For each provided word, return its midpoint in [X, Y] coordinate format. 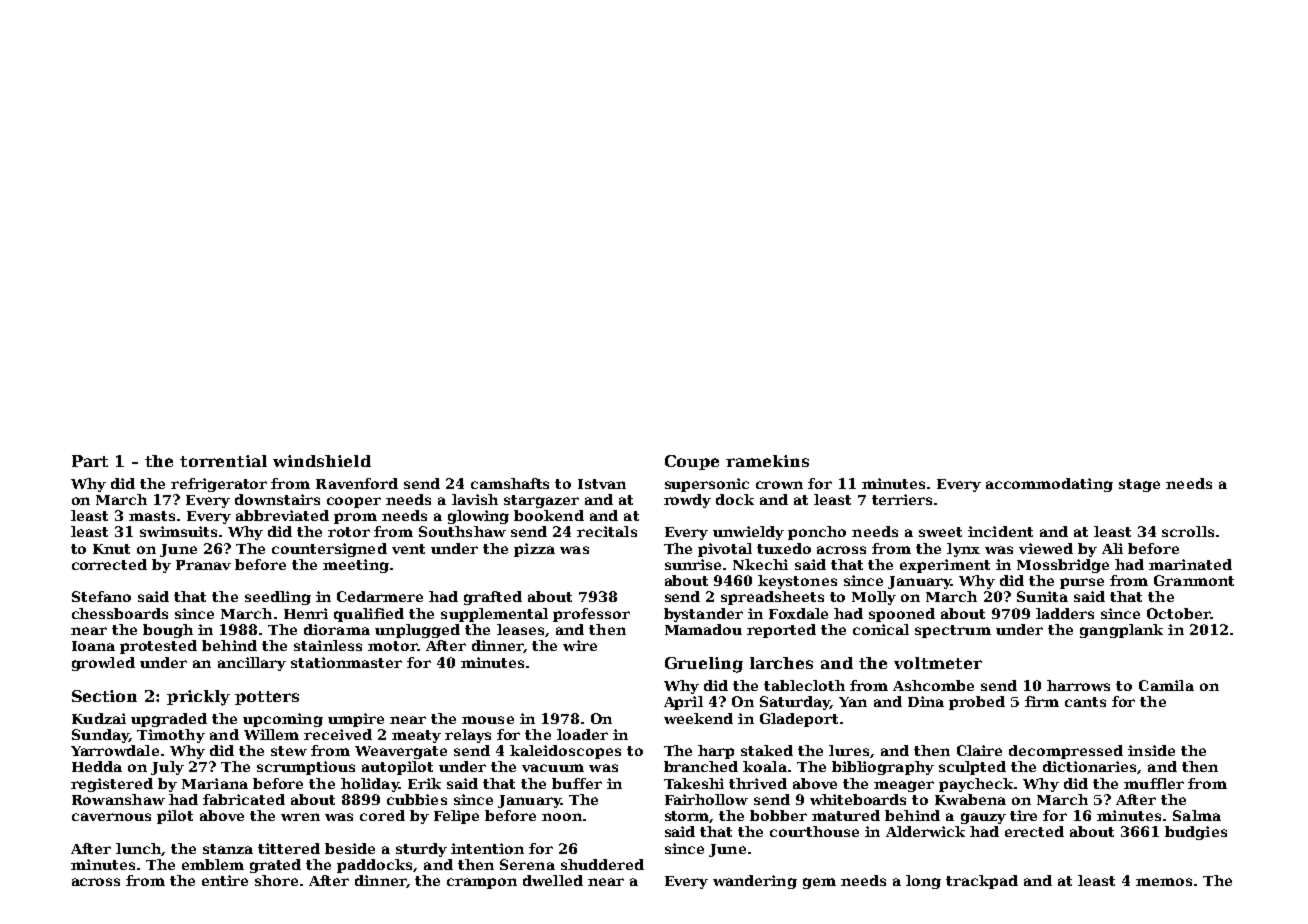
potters [267, 698]
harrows [1078, 685]
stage [1139, 485]
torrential [223, 461]
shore [276, 880]
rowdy [687, 501]
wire [580, 645]
